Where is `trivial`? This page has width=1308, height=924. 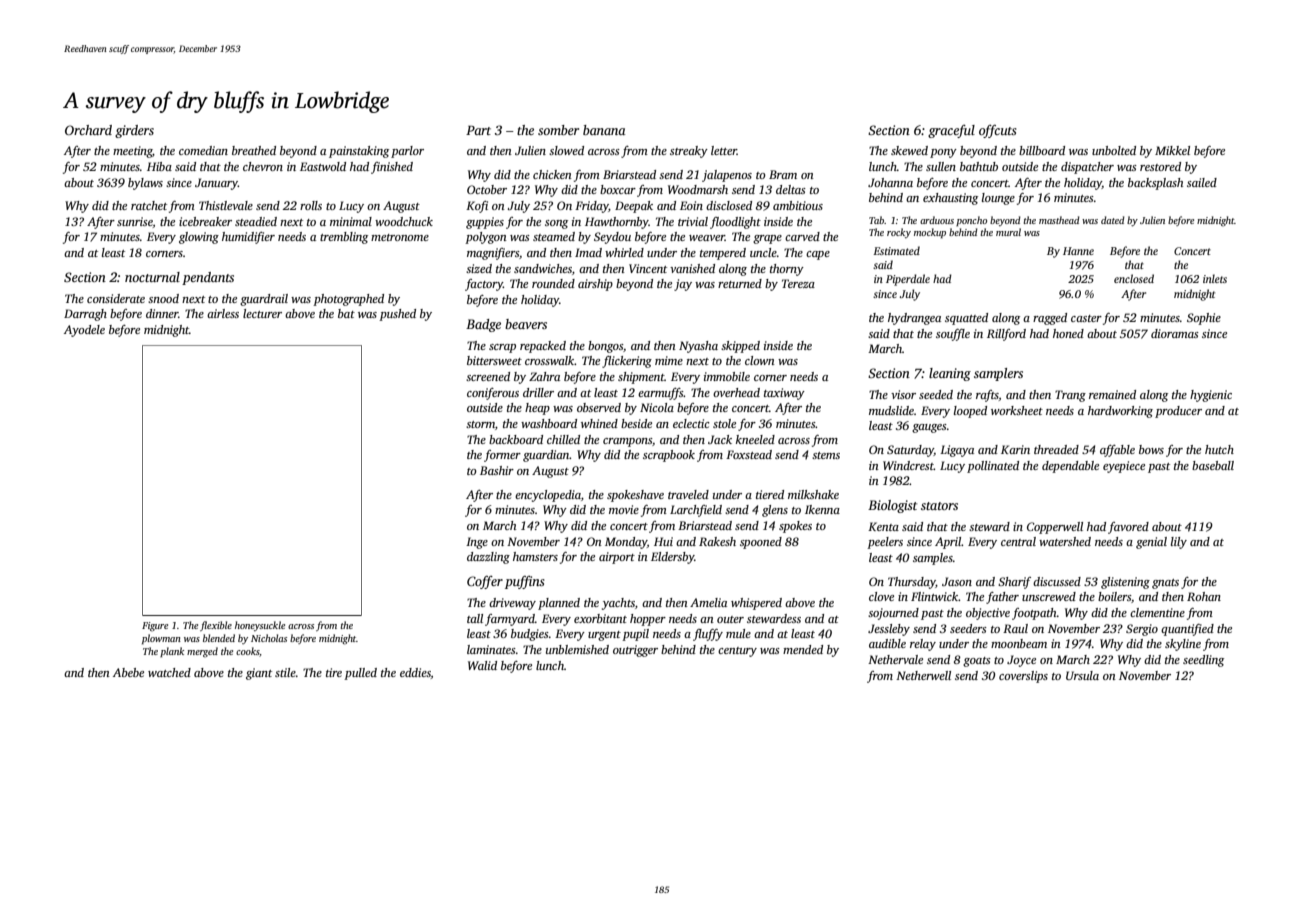 trivial is located at coordinates (693, 221).
